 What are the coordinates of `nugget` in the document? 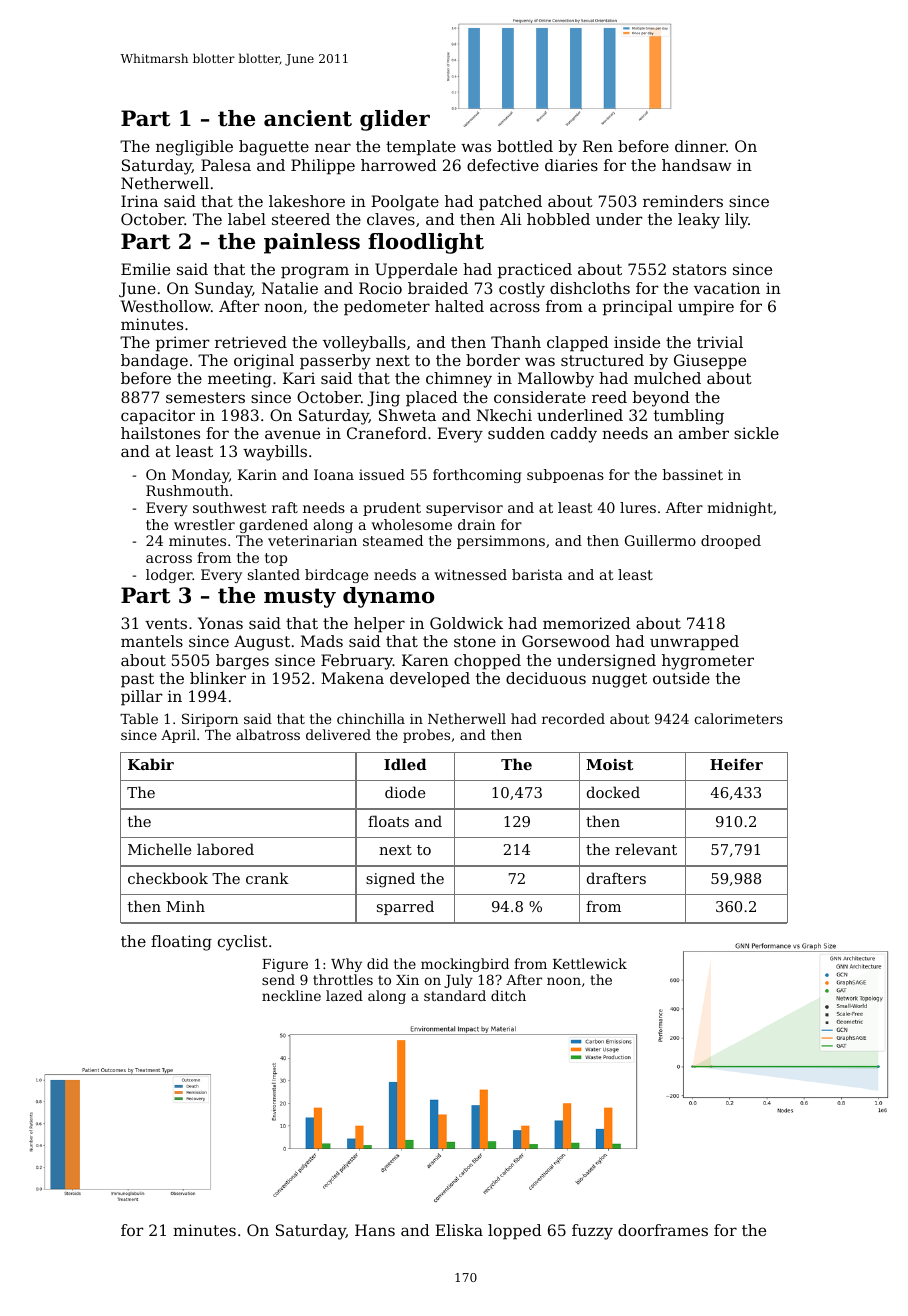 It's located at (619, 680).
